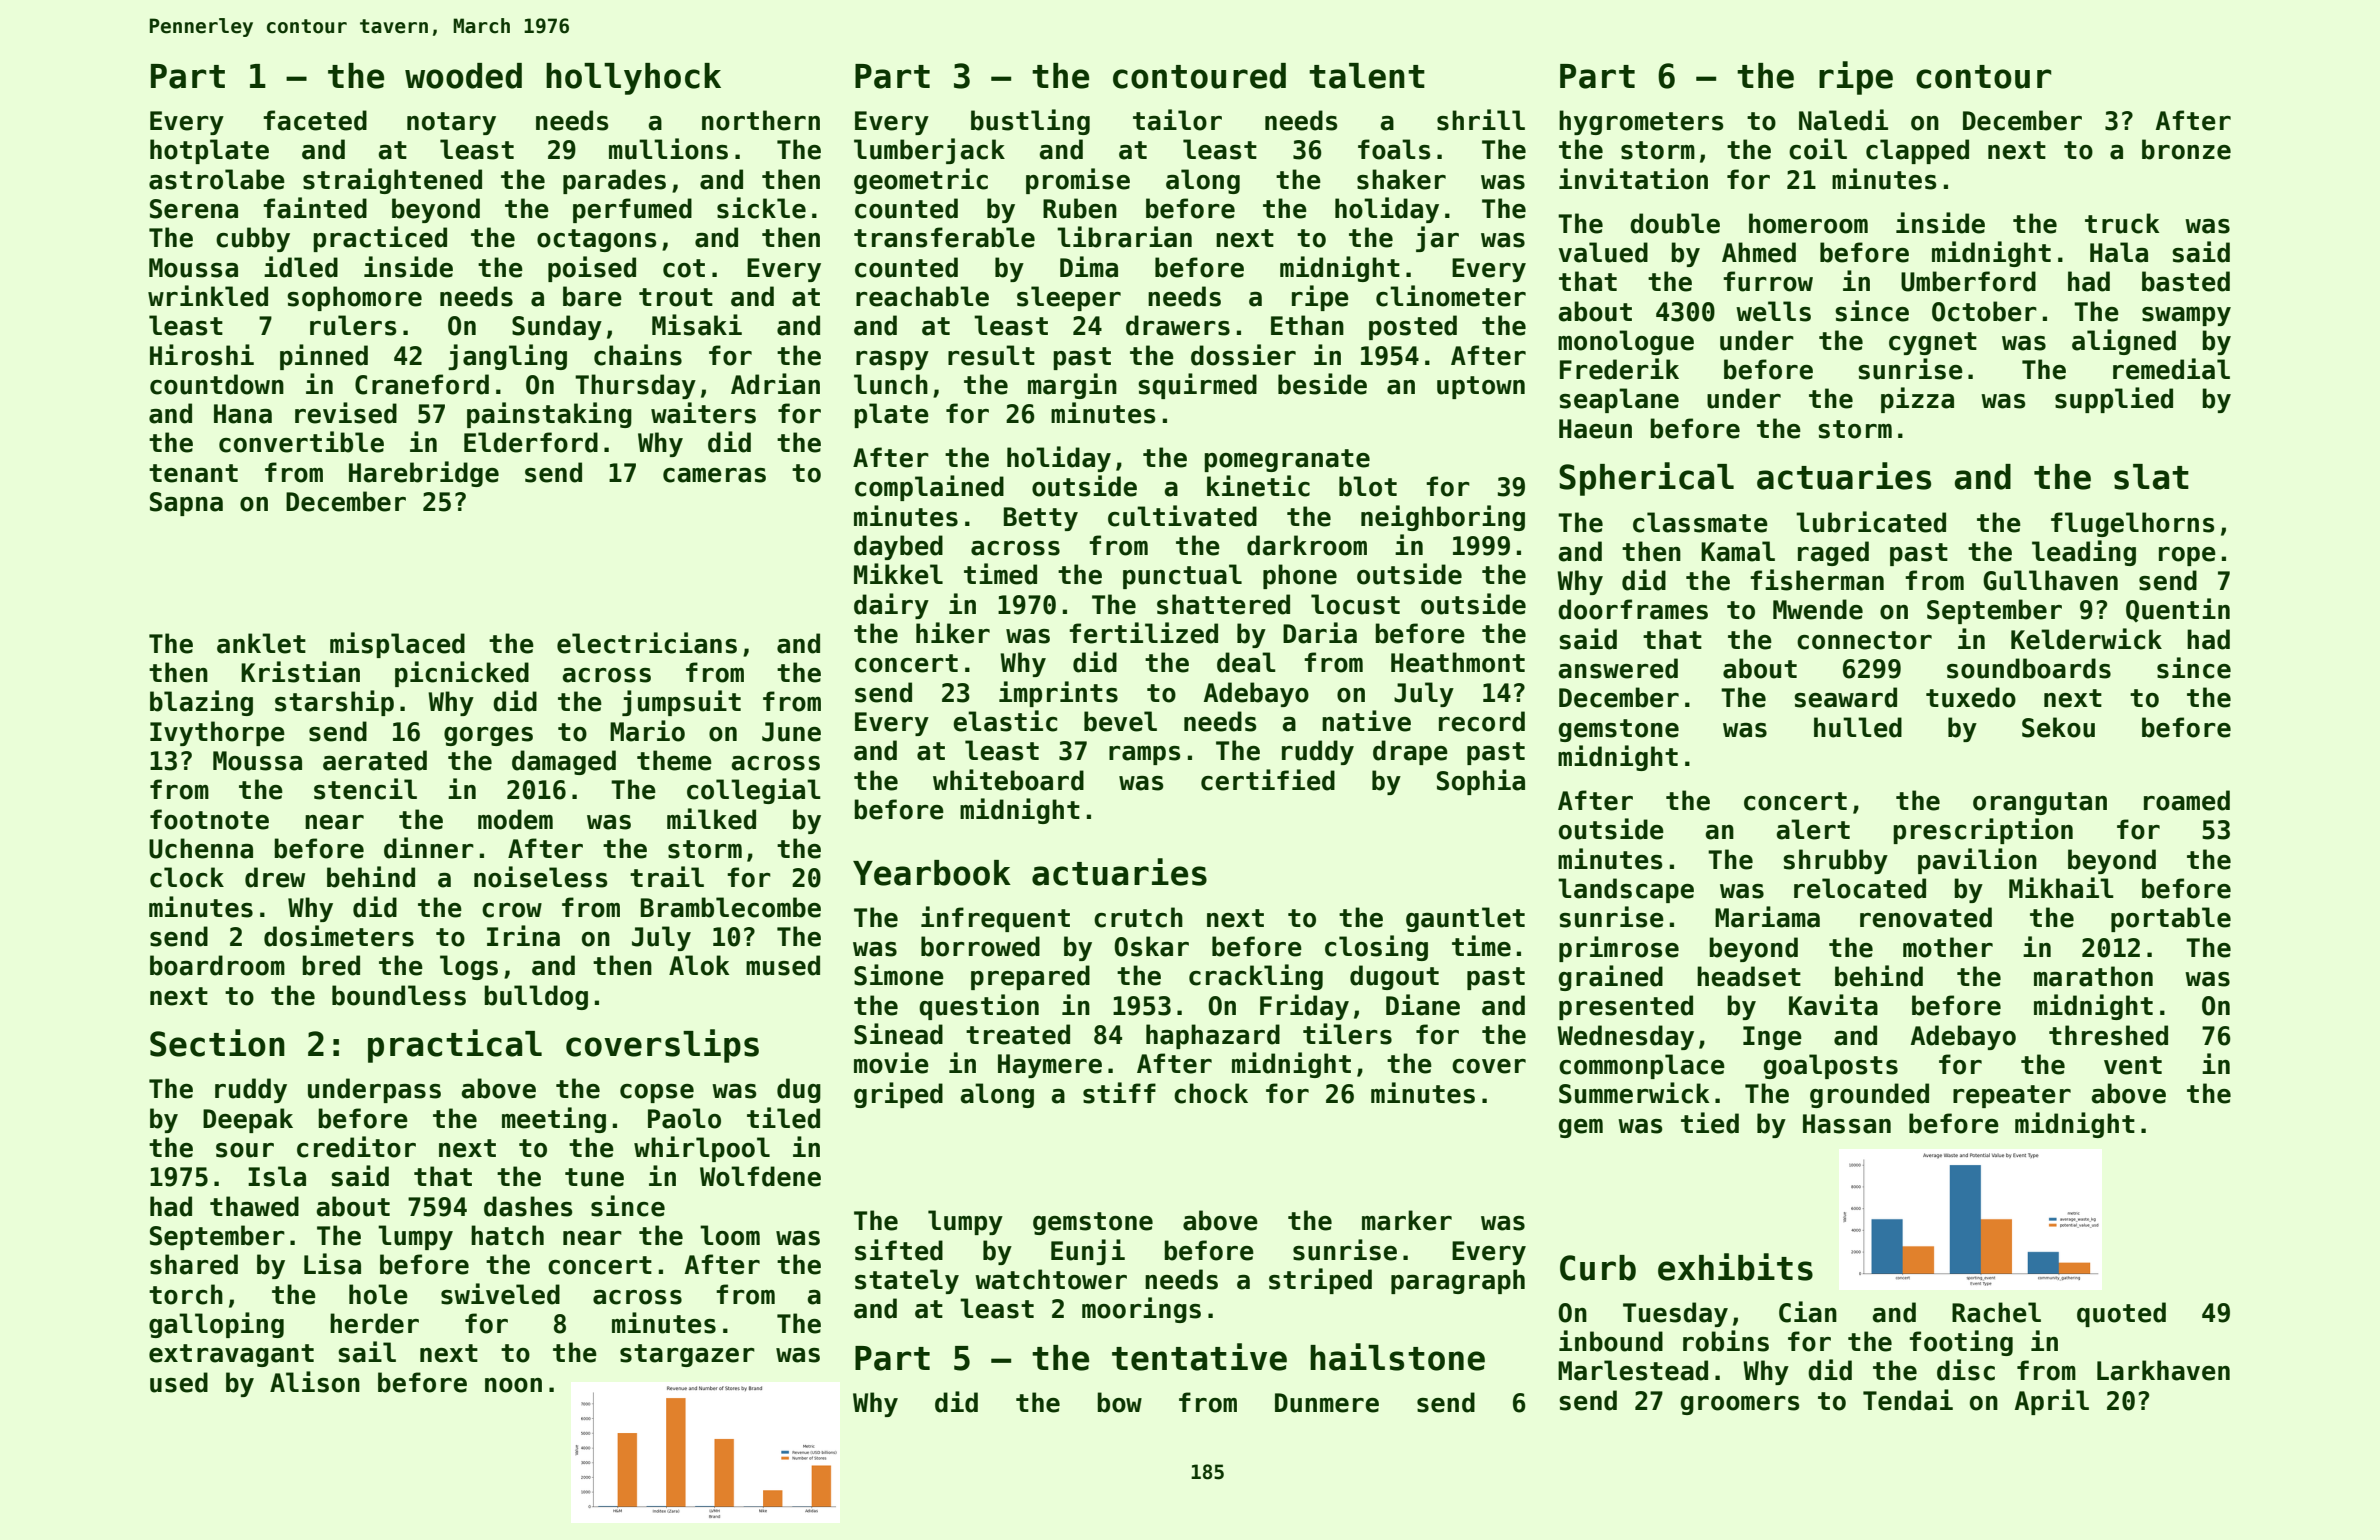  Describe the element at coordinates (1710, 1123) in the screenshot. I see `tied` at that location.
